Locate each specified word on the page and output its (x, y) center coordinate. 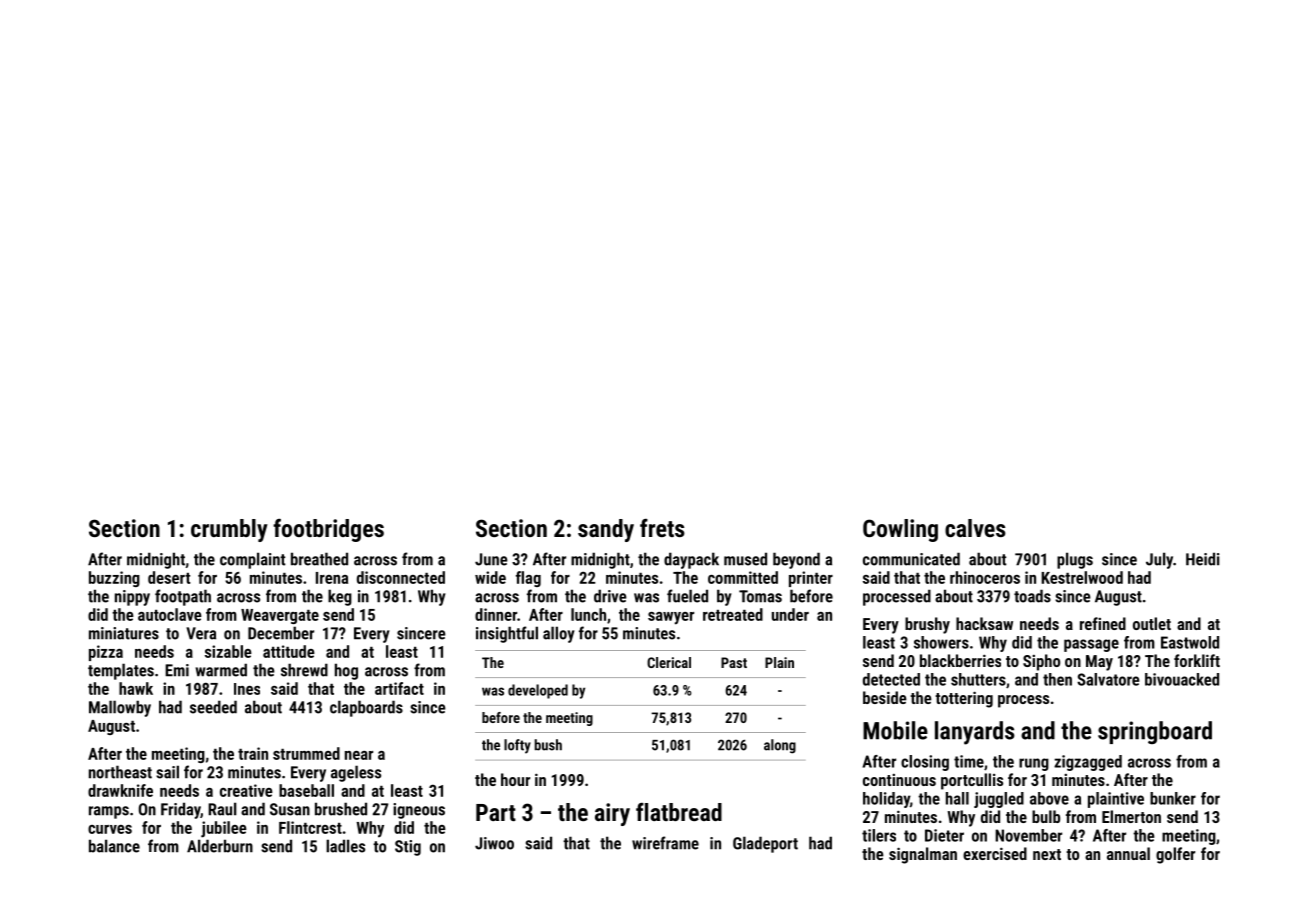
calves (975, 528)
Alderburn (220, 846)
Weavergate (280, 616)
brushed (341, 809)
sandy (606, 530)
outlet (1152, 623)
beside (885, 697)
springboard (1155, 732)
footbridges (328, 530)
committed (743, 577)
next (1047, 854)
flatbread (679, 812)
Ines (247, 689)
